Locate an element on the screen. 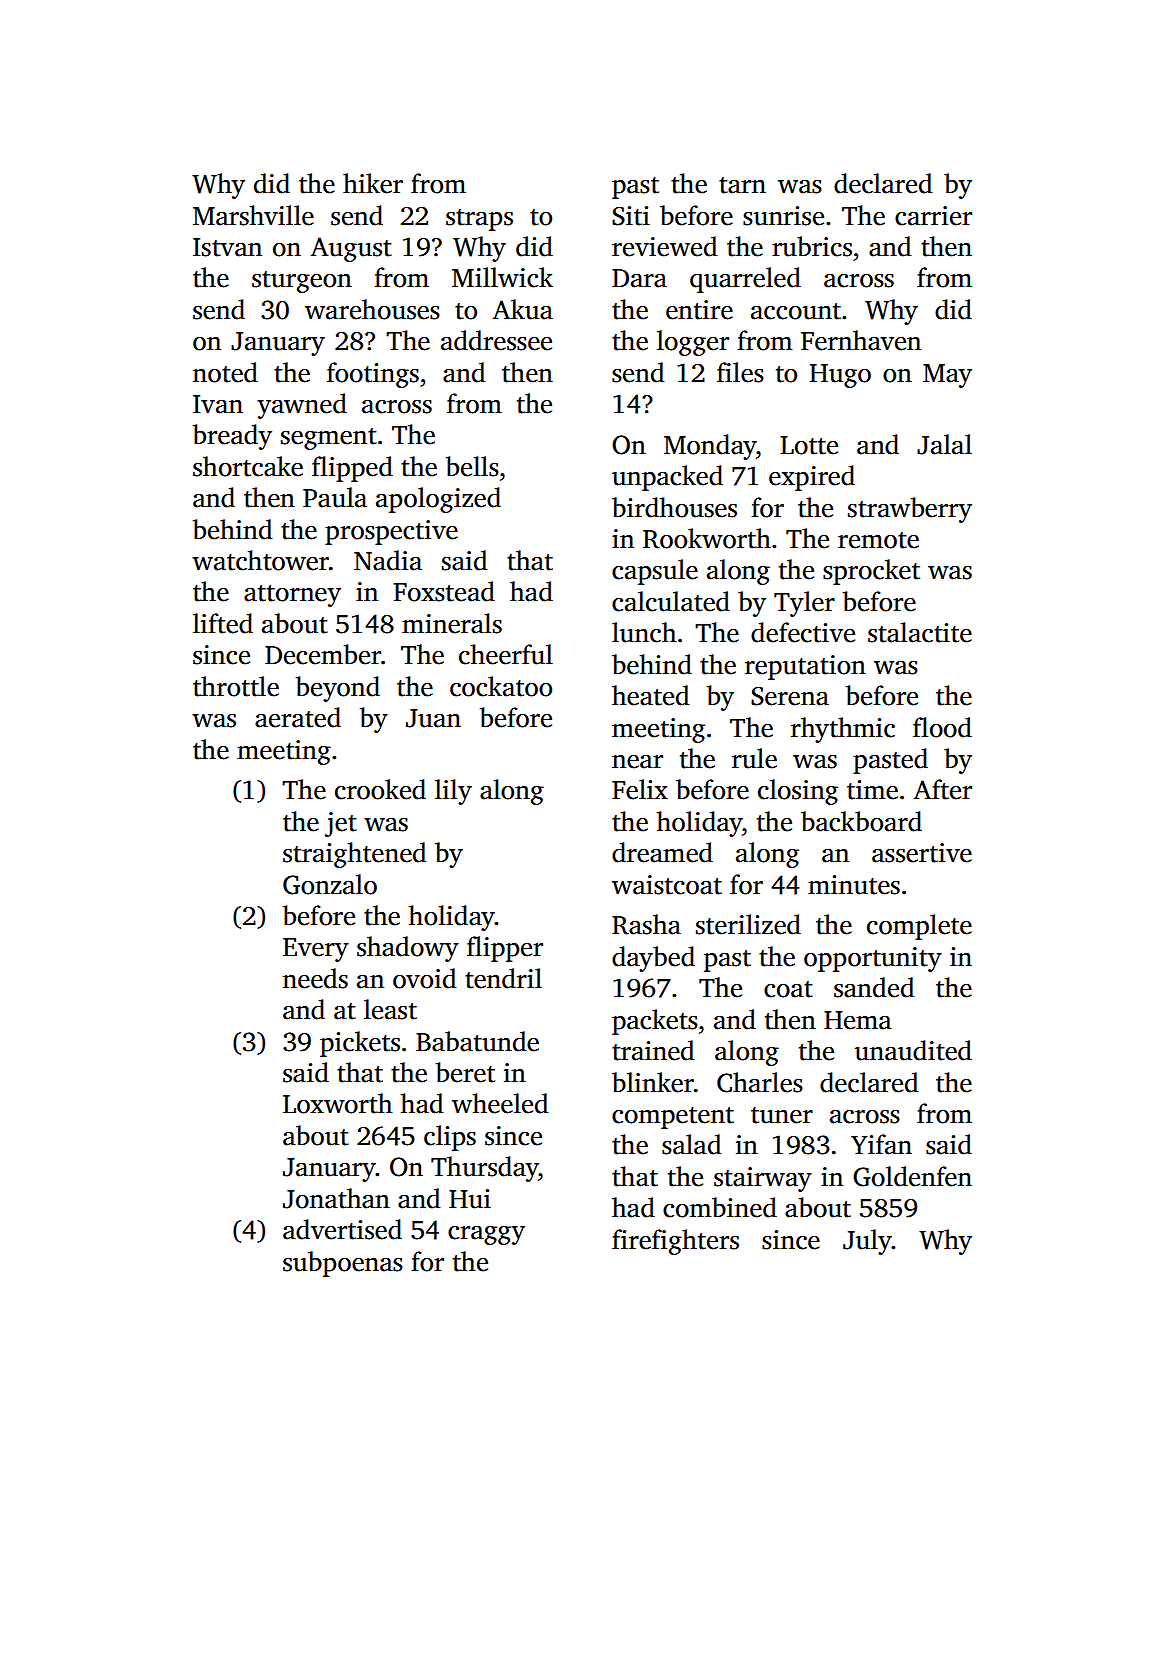  carrier is located at coordinates (933, 216).
